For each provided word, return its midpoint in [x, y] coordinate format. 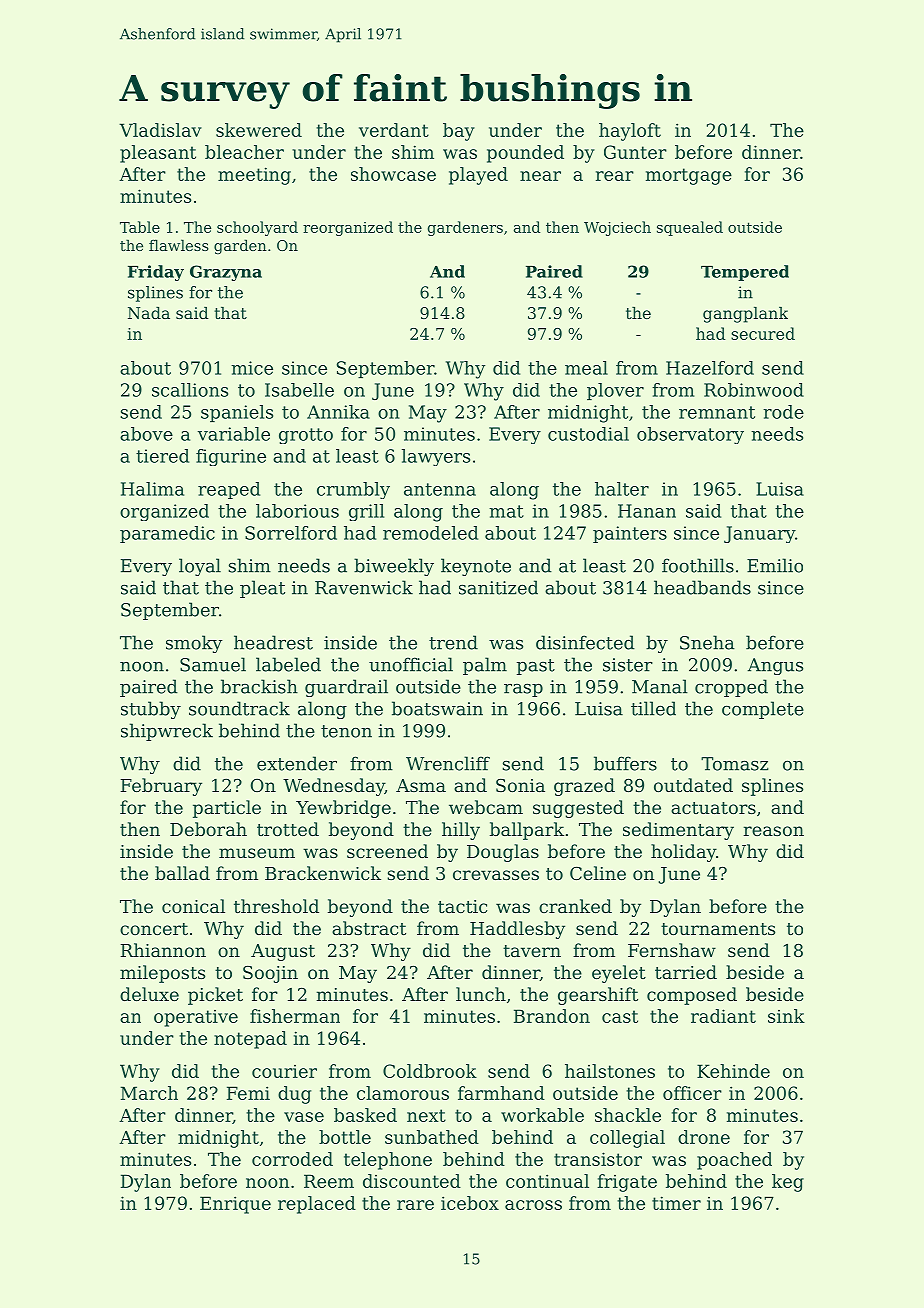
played [478, 176]
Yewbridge [343, 809]
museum [257, 853]
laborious [297, 511]
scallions [190, 390]
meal [586, 368]
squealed [690, 228]
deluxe [149, 994]
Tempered [745, 273]
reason [774, 831]
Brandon [552, 1016]
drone [704, 1137]
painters [630, 534]
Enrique [235, 1205]
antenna [440, 489]
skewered [259, 130]
